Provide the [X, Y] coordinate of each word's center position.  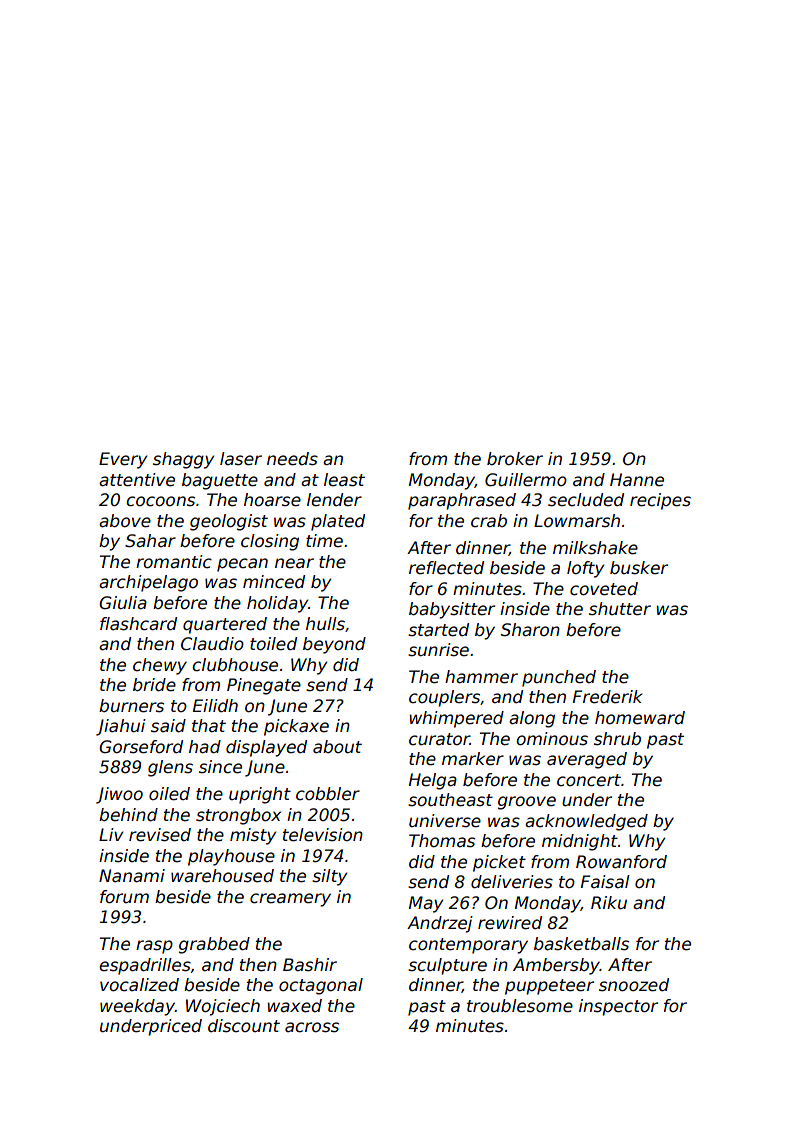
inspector [618, 1007]
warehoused [222, 876]
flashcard [138, 624]
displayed [266, 748]
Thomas [442, 841]
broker [515, 459]
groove [527, 803]
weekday [137, 1007]
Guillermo [526, 480]
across [312, 1027]
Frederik [608, 697]
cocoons [160, 501]
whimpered [456, 719]
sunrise [438, 650]
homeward [640, 718]
